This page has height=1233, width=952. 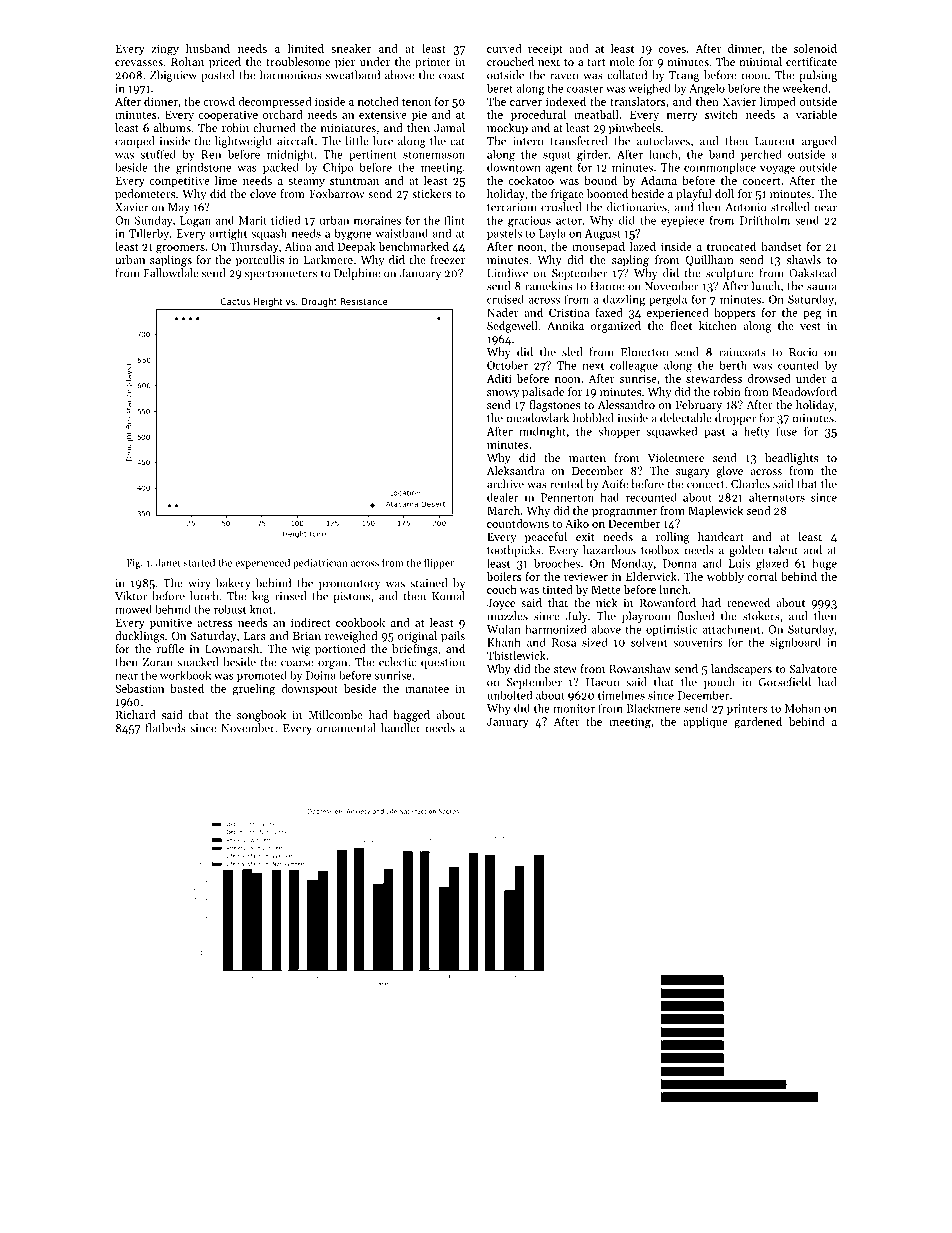 I want to click on Richard, so click(x=136, y=714).
